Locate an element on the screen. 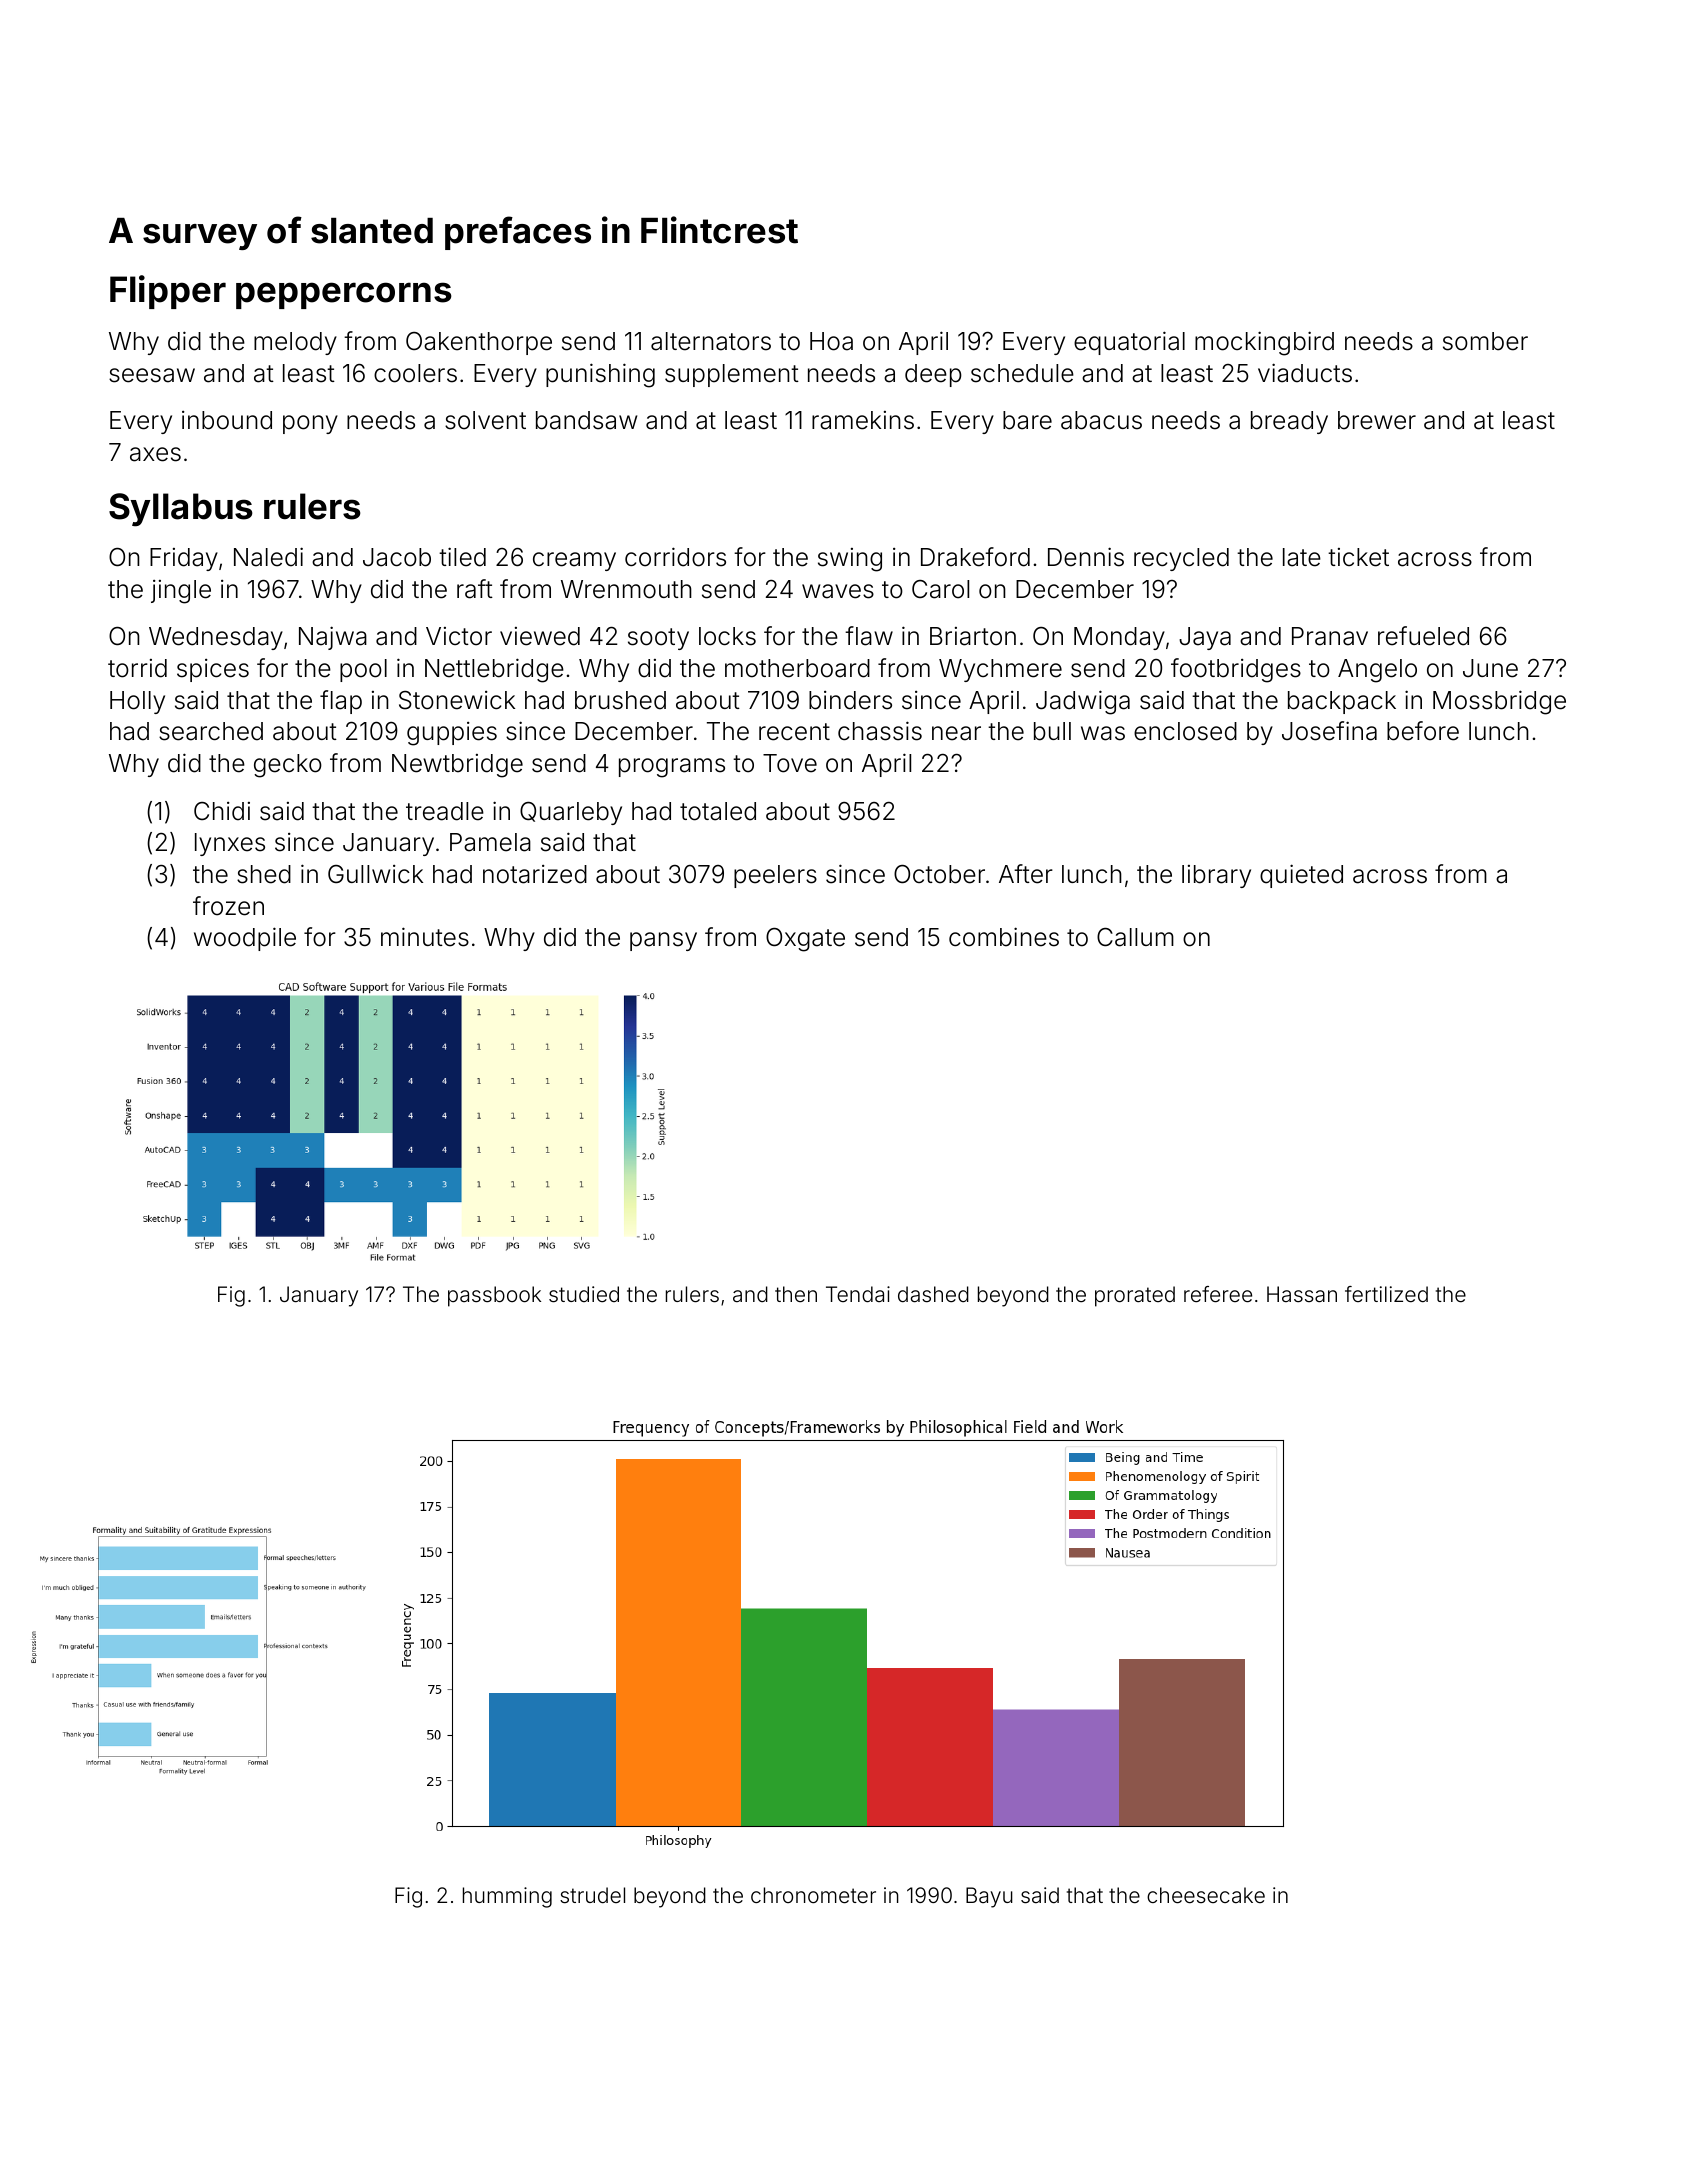  somber is located at coordinates (1485, 341).
